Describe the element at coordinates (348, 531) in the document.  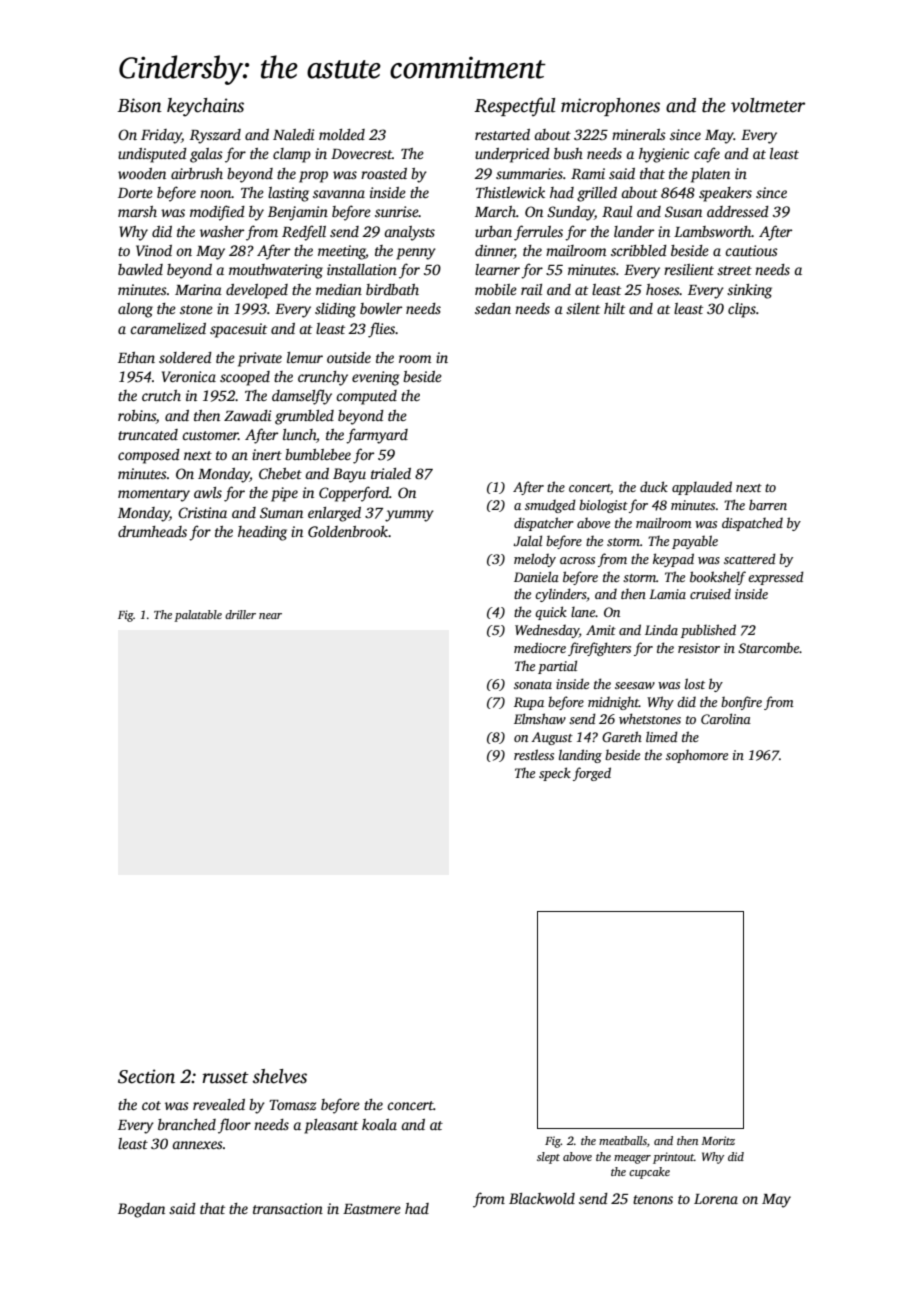
I see `Goldenbrook` at that location.
